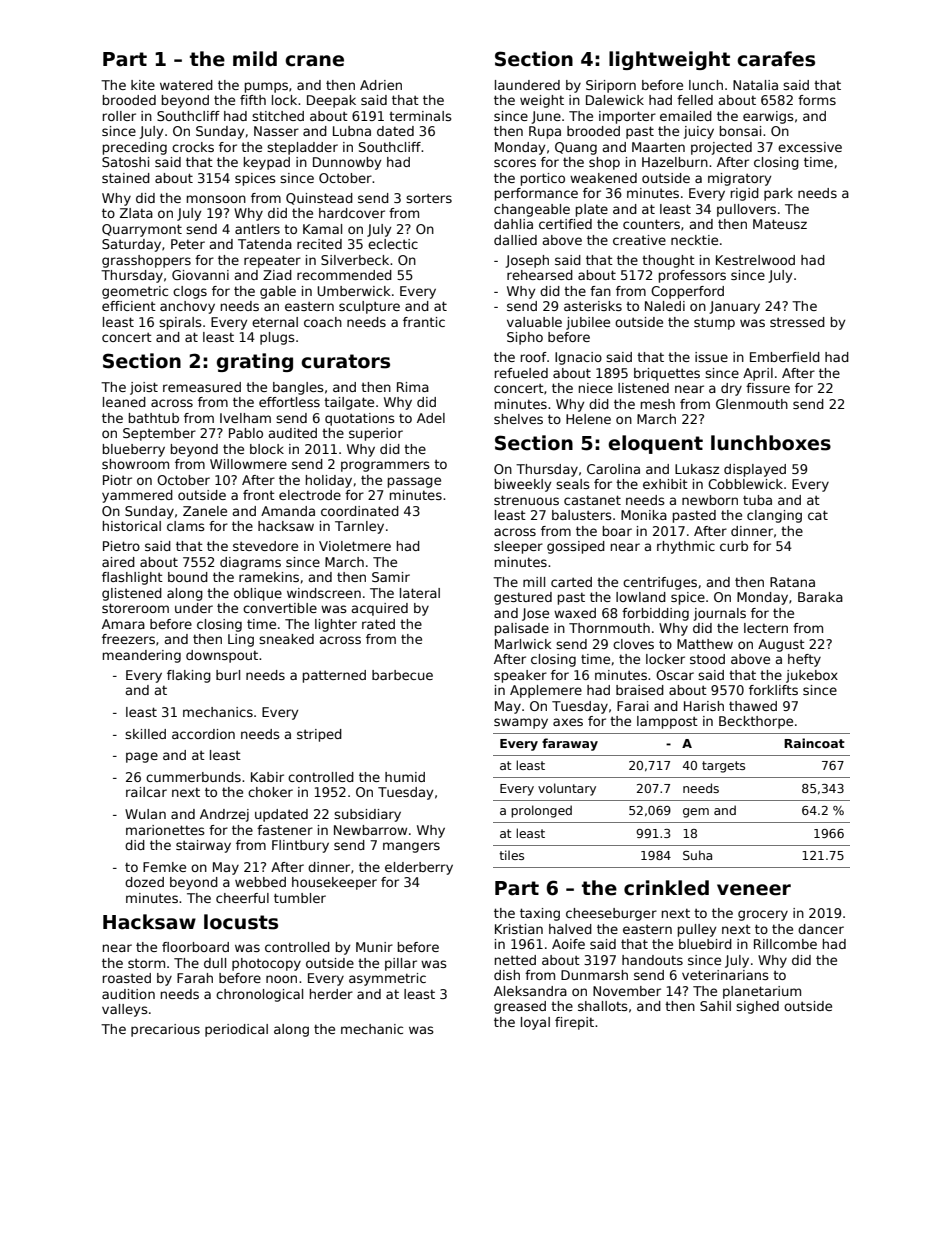 Image resolution: width=952 pixels, height=1233 pixels. Describe the element at coordinates (352, 213) in the screenshot. I see `hardcover` at that location.
